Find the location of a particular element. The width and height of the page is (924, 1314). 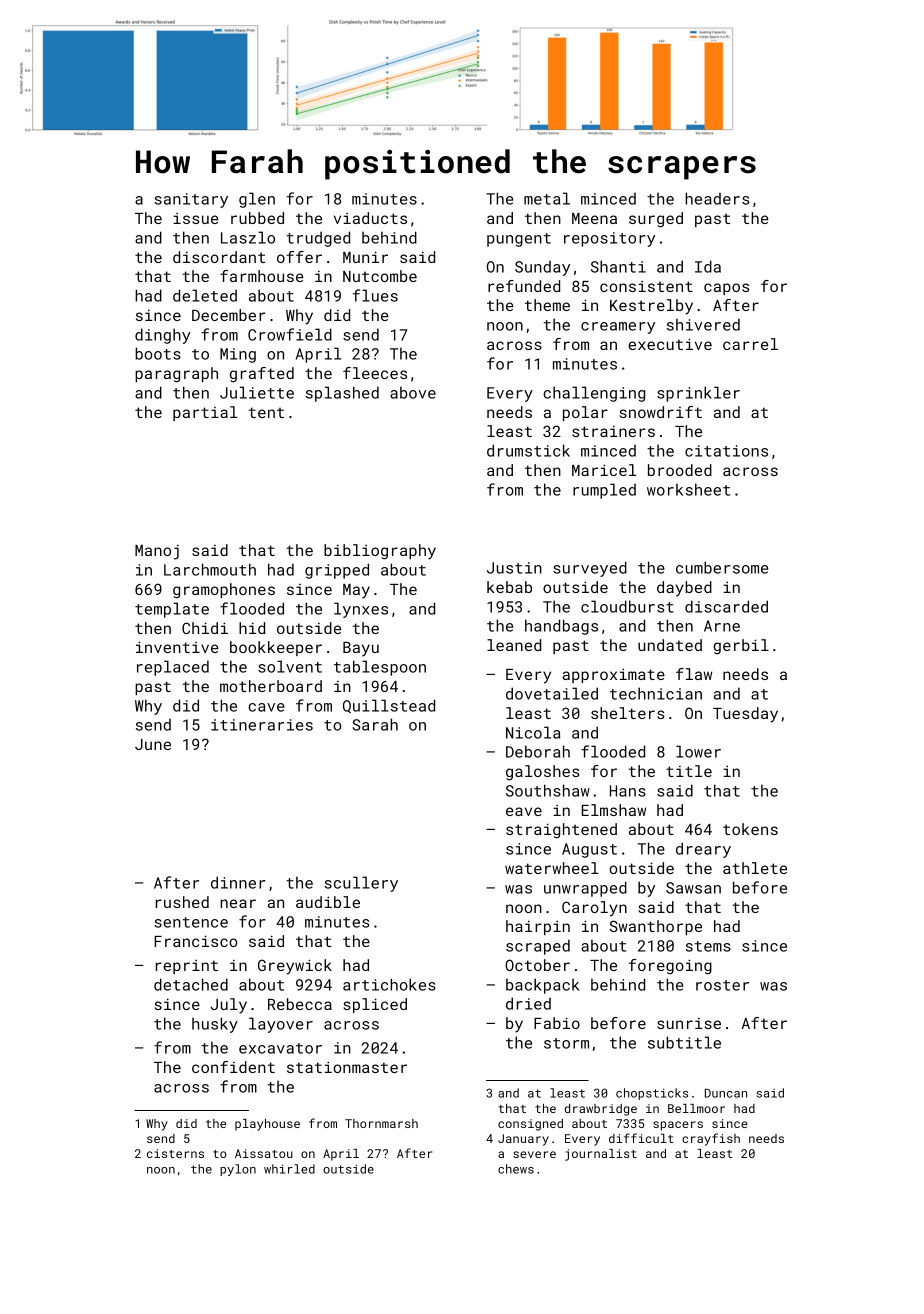

lower is located at coordinates (698, 751).
